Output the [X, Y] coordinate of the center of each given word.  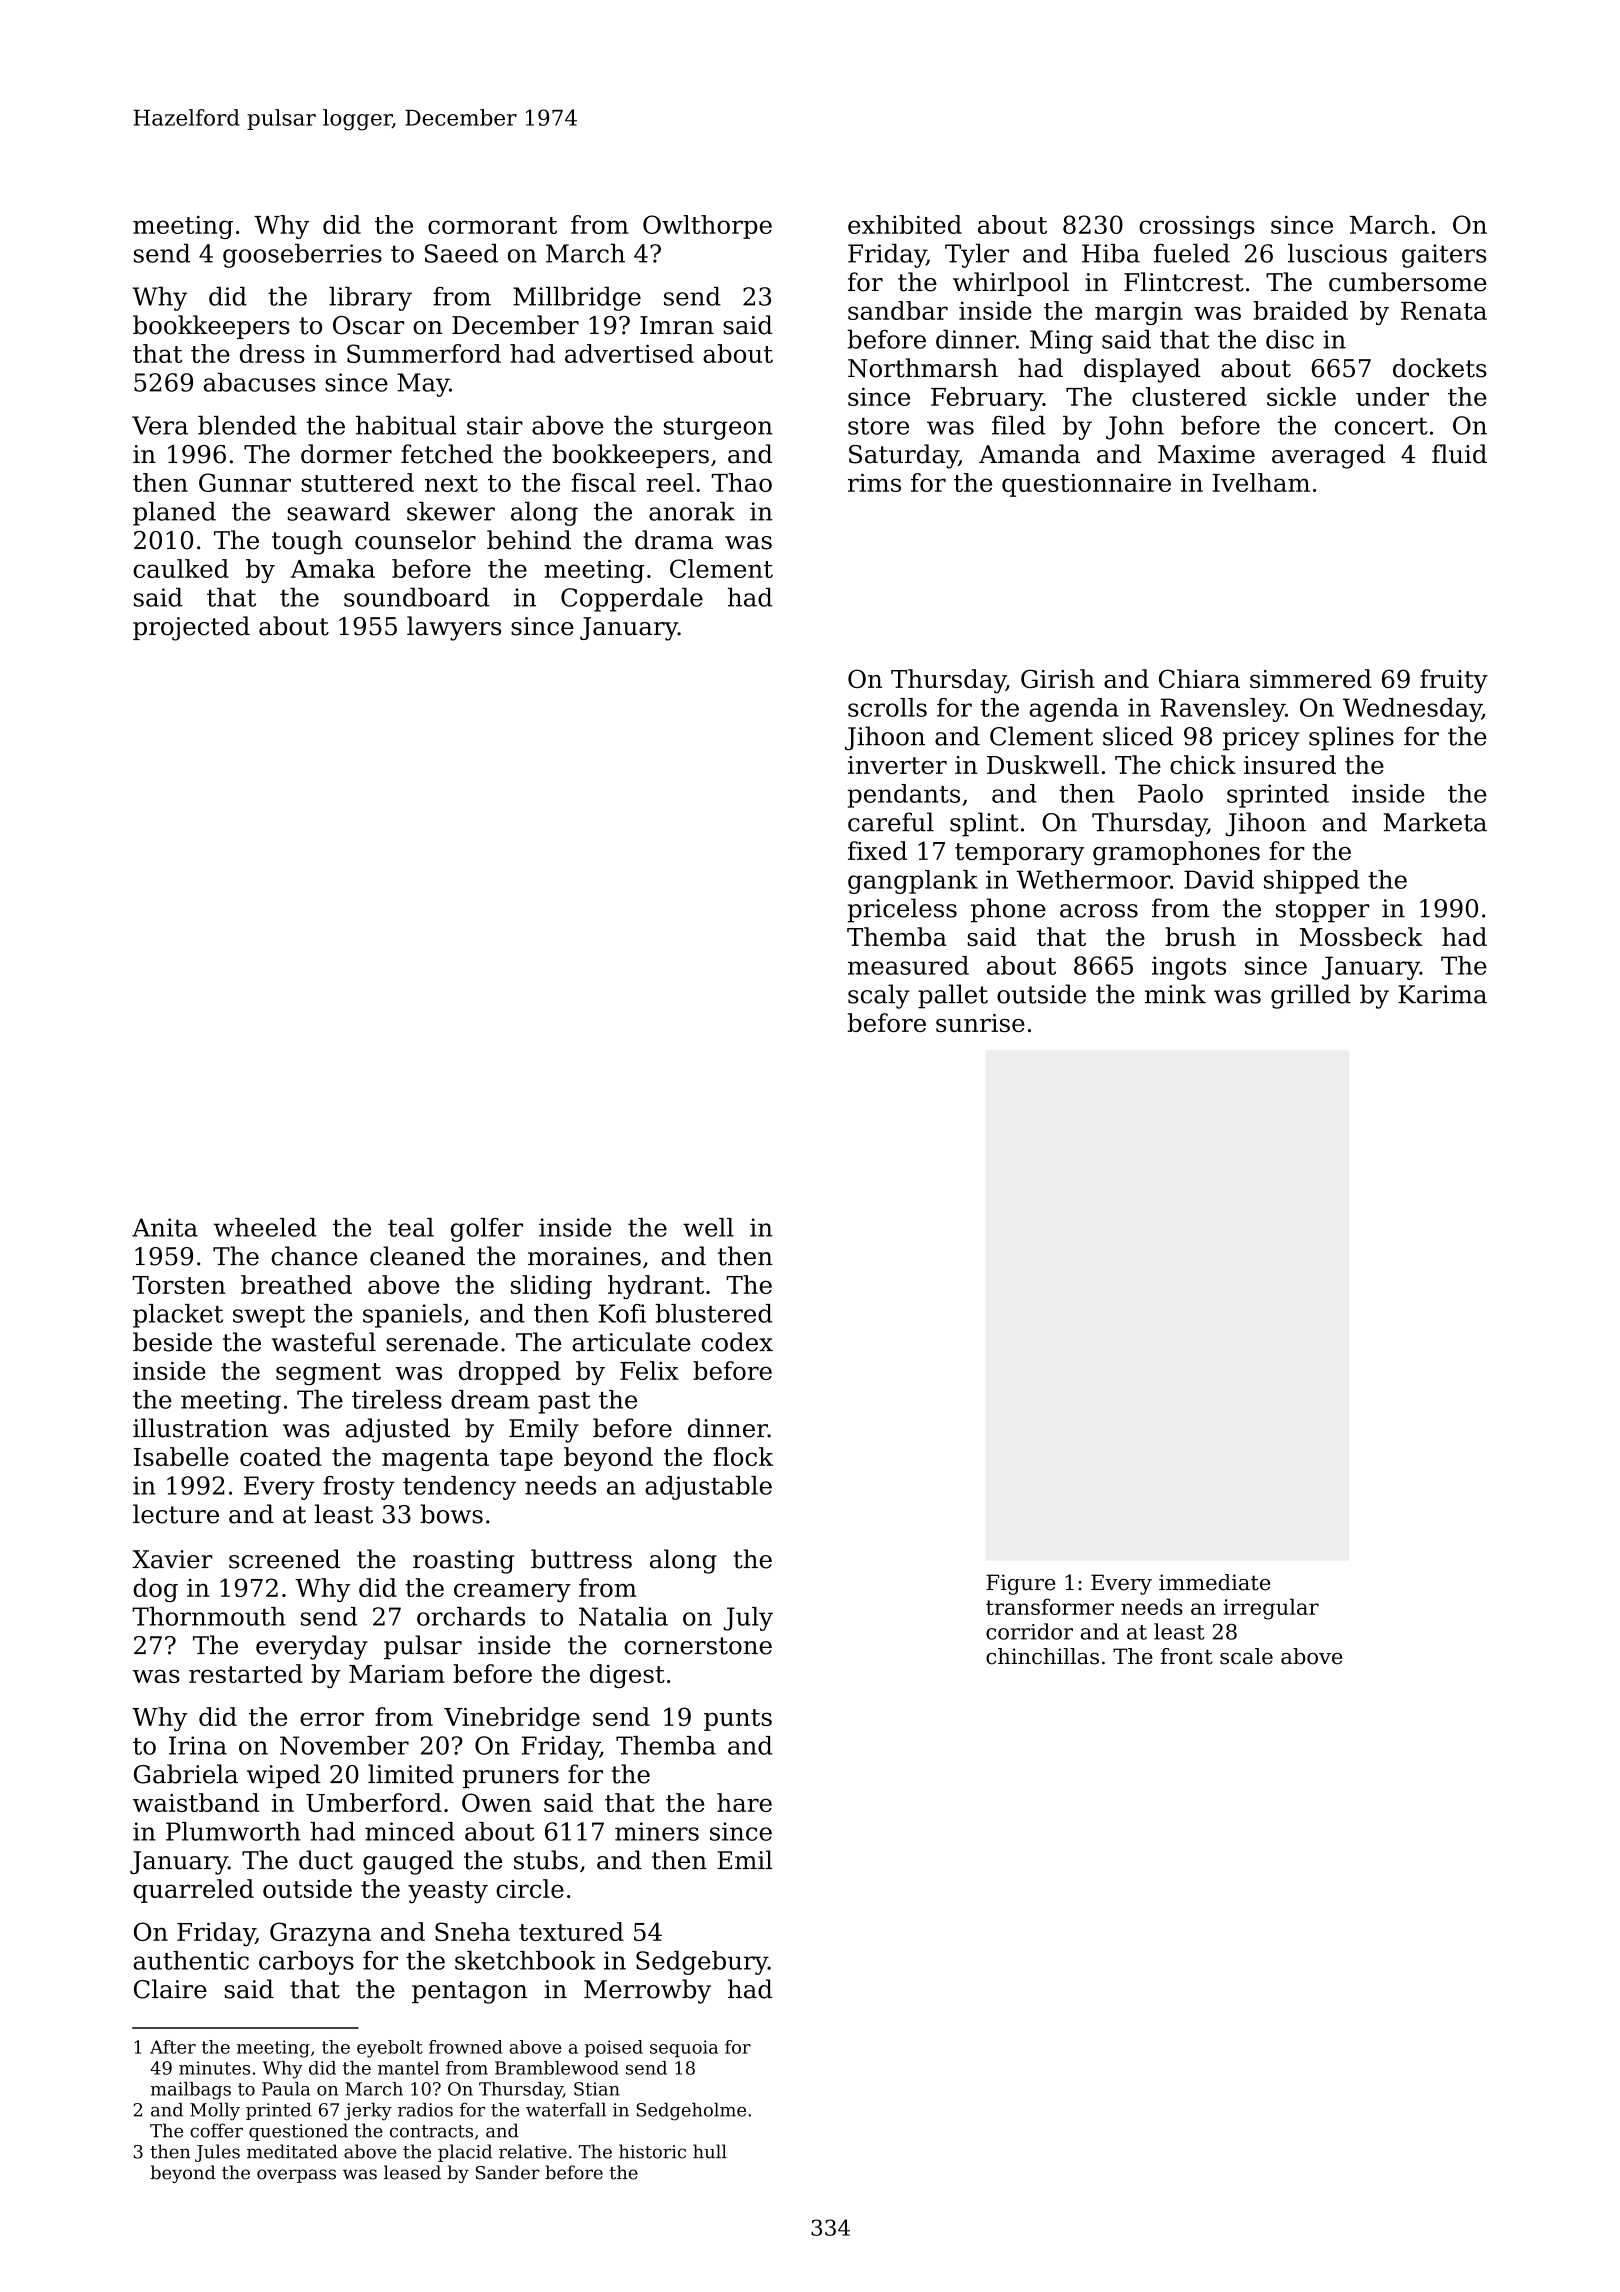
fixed [877, 850]
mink [1175, 993]
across [1099, 911]
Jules [217, 2153]
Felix [649, 1370]
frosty [359, 1488]
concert [1381, 426]
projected [191, 628]
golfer [487, 1230]
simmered [1311, 678]
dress [272, 353]
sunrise [980, 1023]
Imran [677, 325]
